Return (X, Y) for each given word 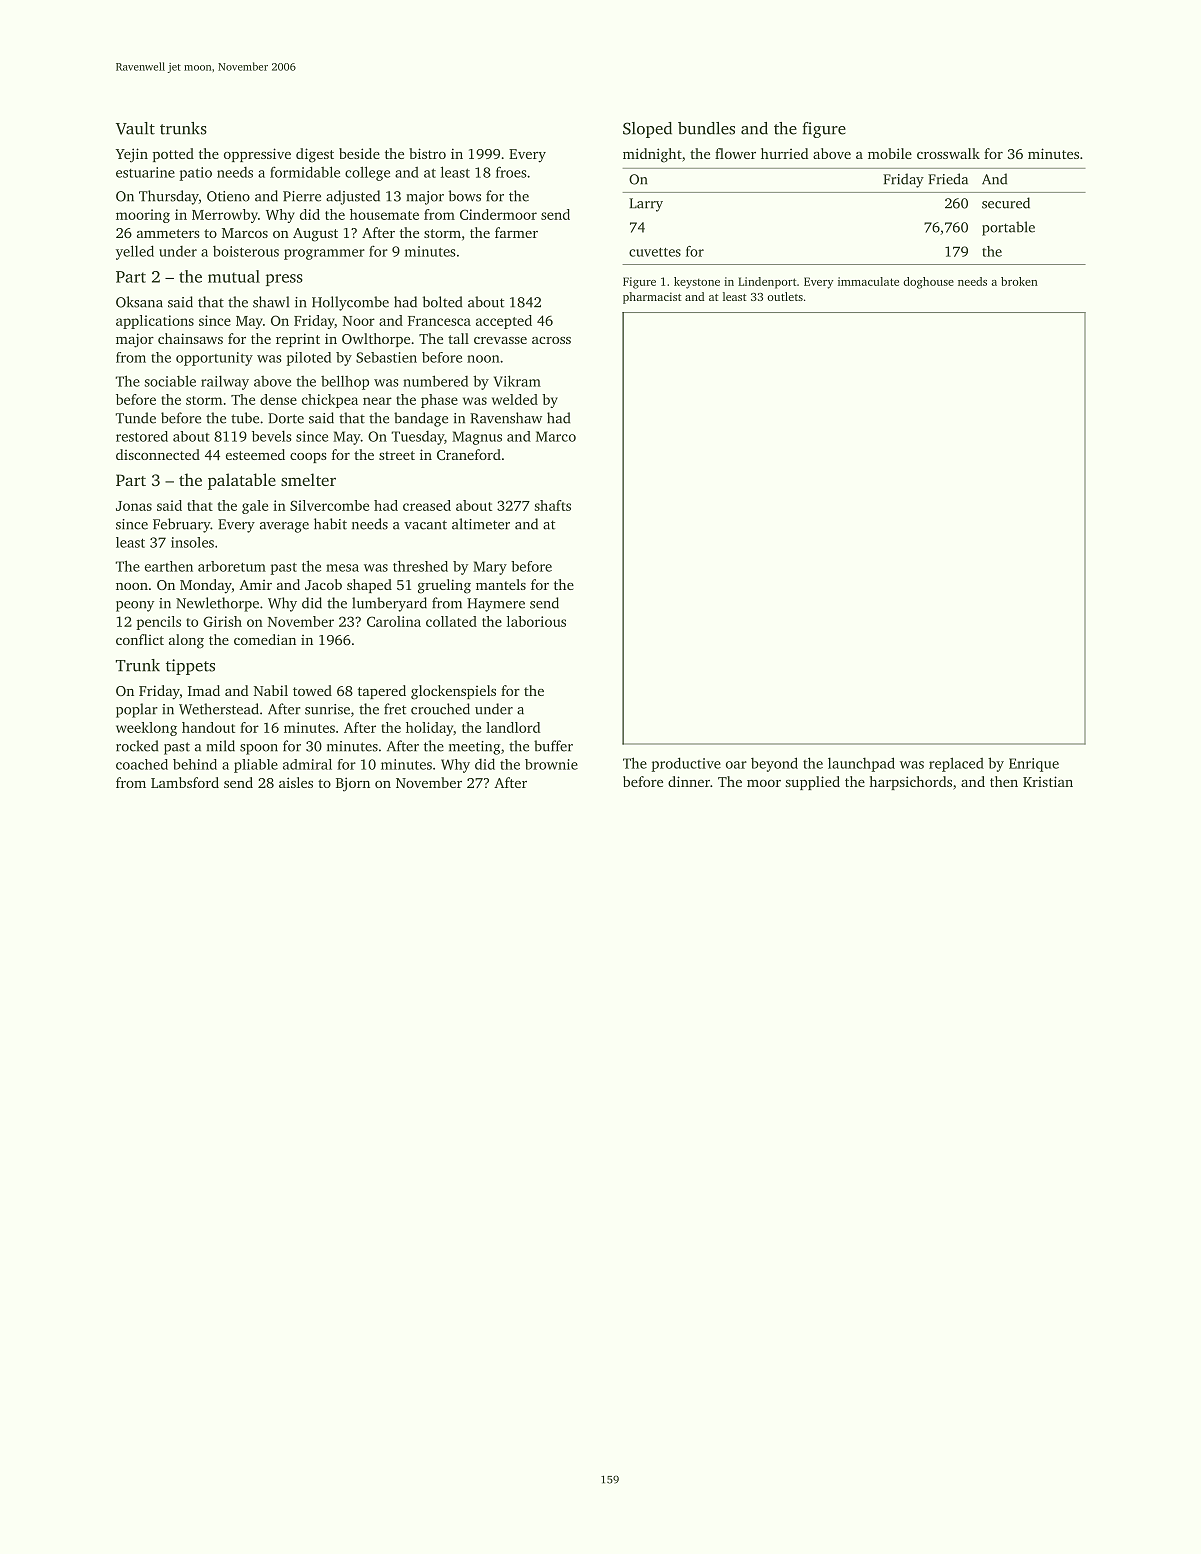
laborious (536, 621)
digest (315, 155)
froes (511, 172)
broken (1019, 281)
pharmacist (652, 298)
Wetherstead (219, 709)
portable (1008, 228)
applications (155, 322)
